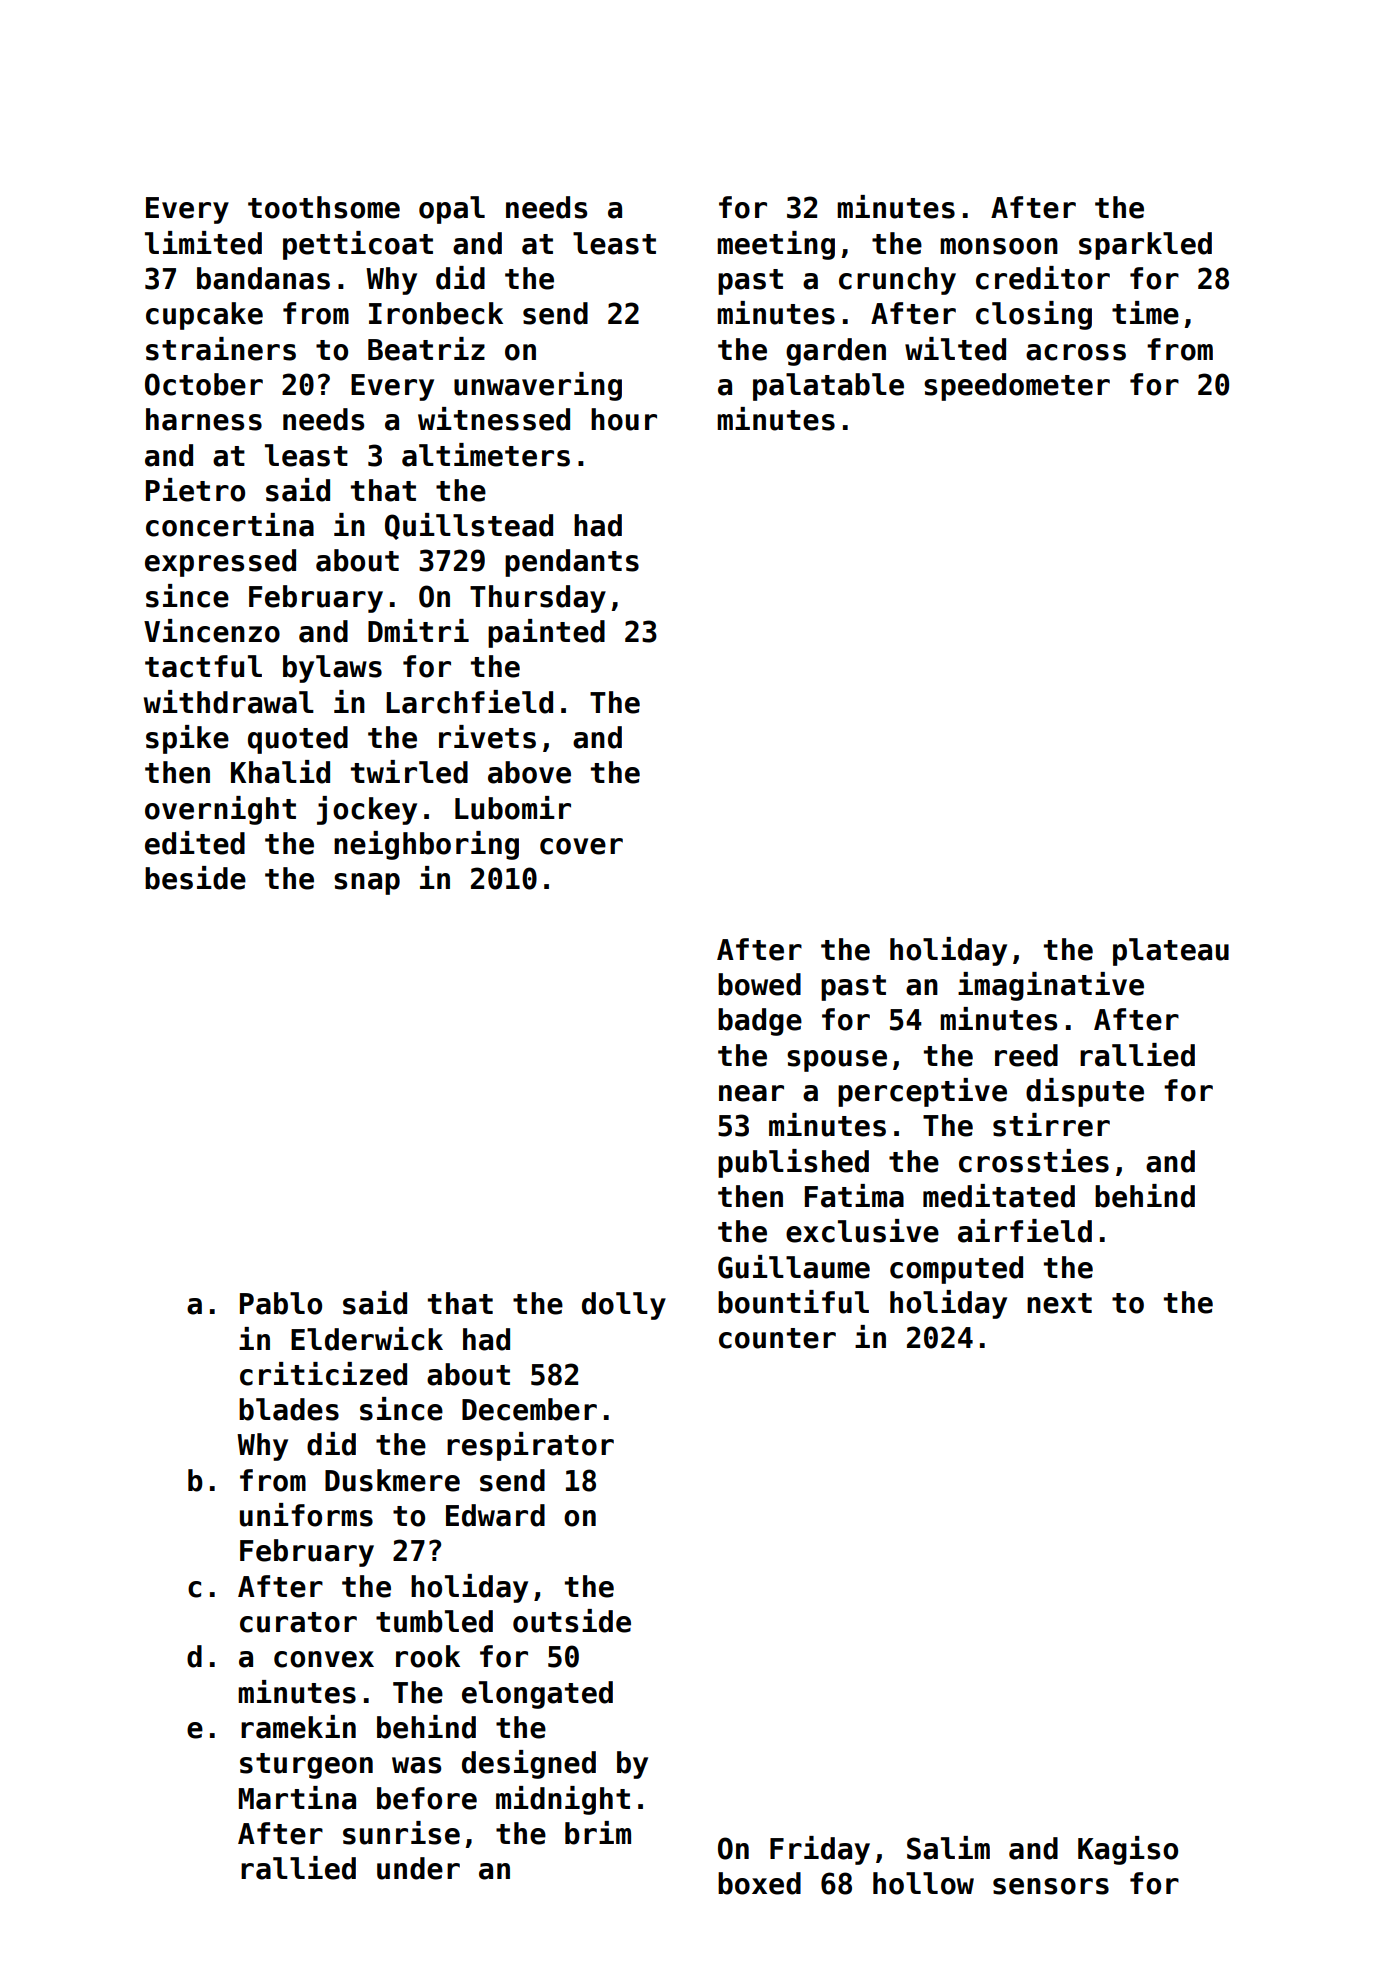  I want to click on monsoon, so click(999, 246).
